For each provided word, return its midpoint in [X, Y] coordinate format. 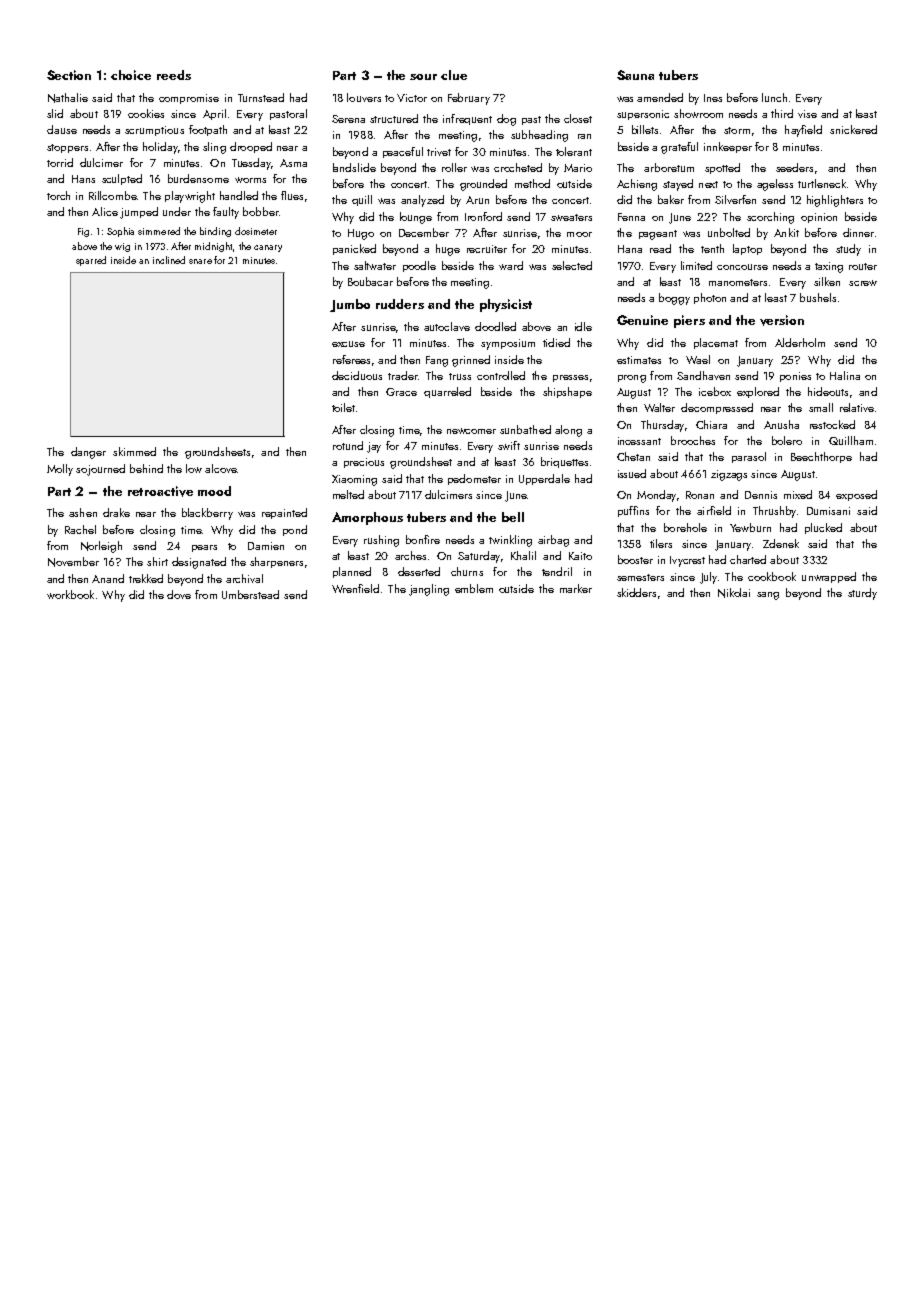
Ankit [786, 232]
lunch [774, 97]
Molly [60, 470]
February [469, 99]
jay [374, 447]
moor [579, 234]
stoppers [67, 148]
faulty [226, 213]
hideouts [828, 391]
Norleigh [101, 547]
